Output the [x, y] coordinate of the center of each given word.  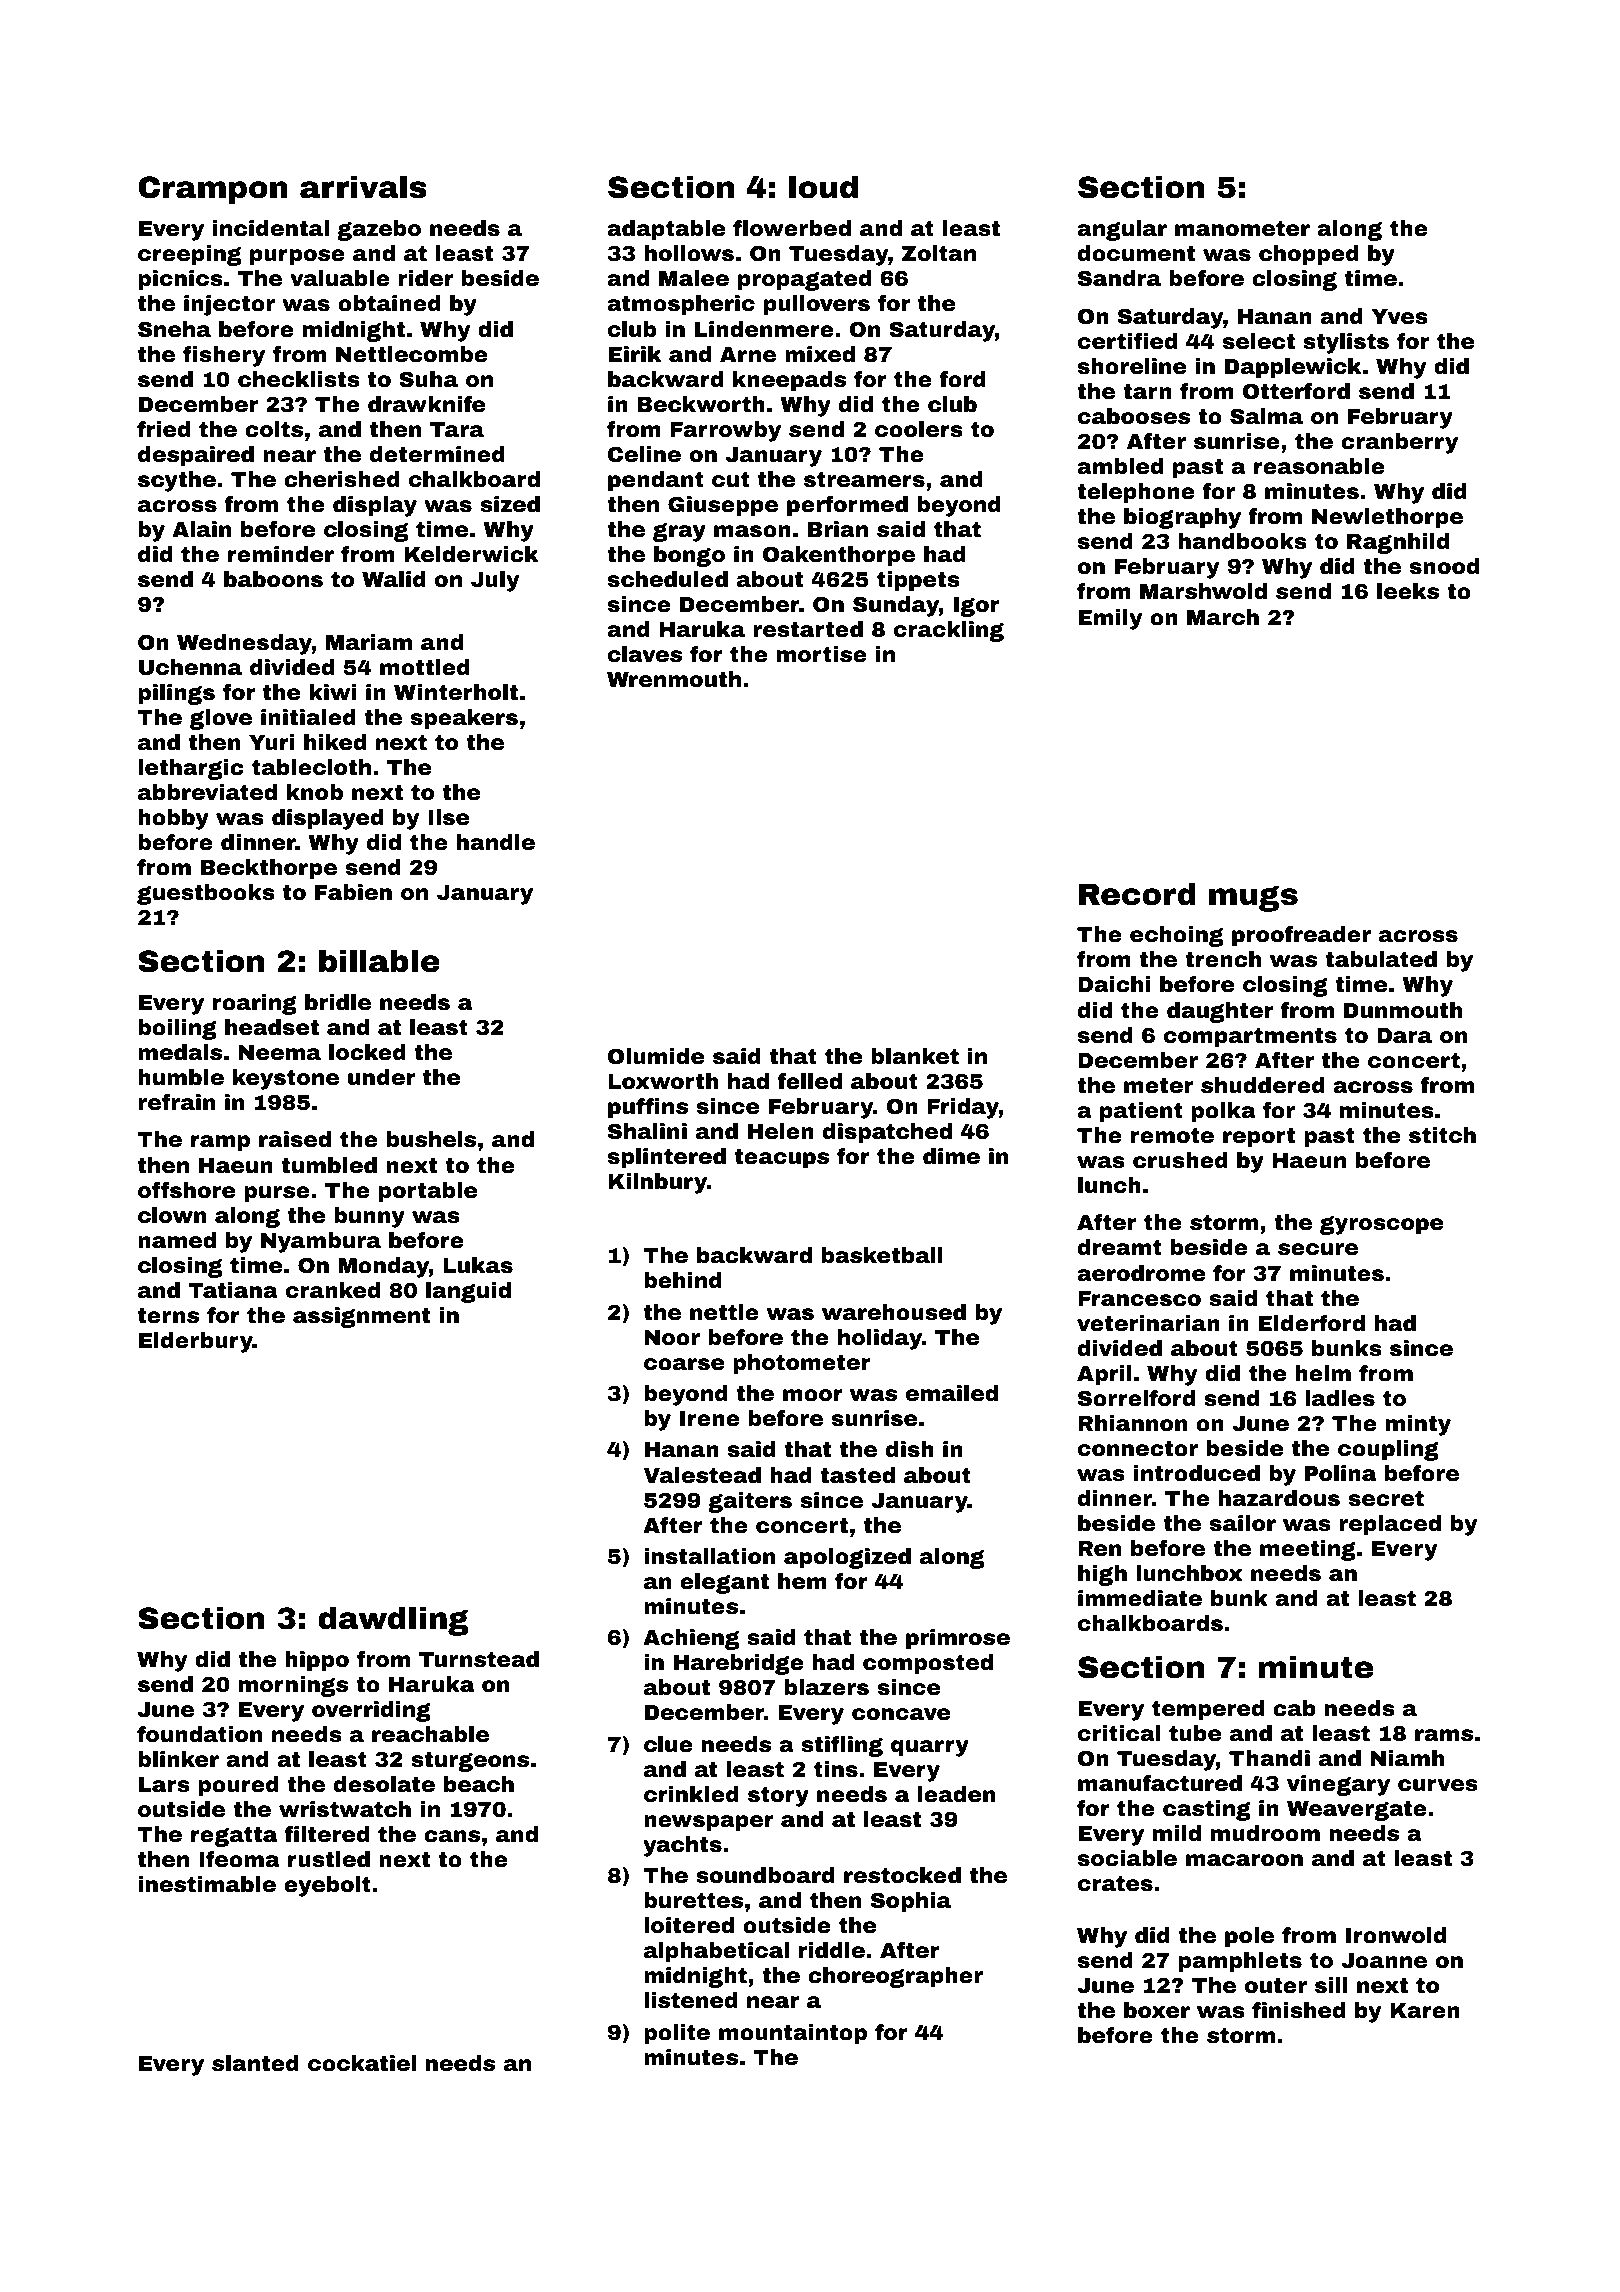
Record [1137, 894]
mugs [1253, 898]
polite [677, 2034]
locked [367, 1052]
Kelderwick [471, 554]
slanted [255, 2063]
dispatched [887, 1133]
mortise [822, 654]
